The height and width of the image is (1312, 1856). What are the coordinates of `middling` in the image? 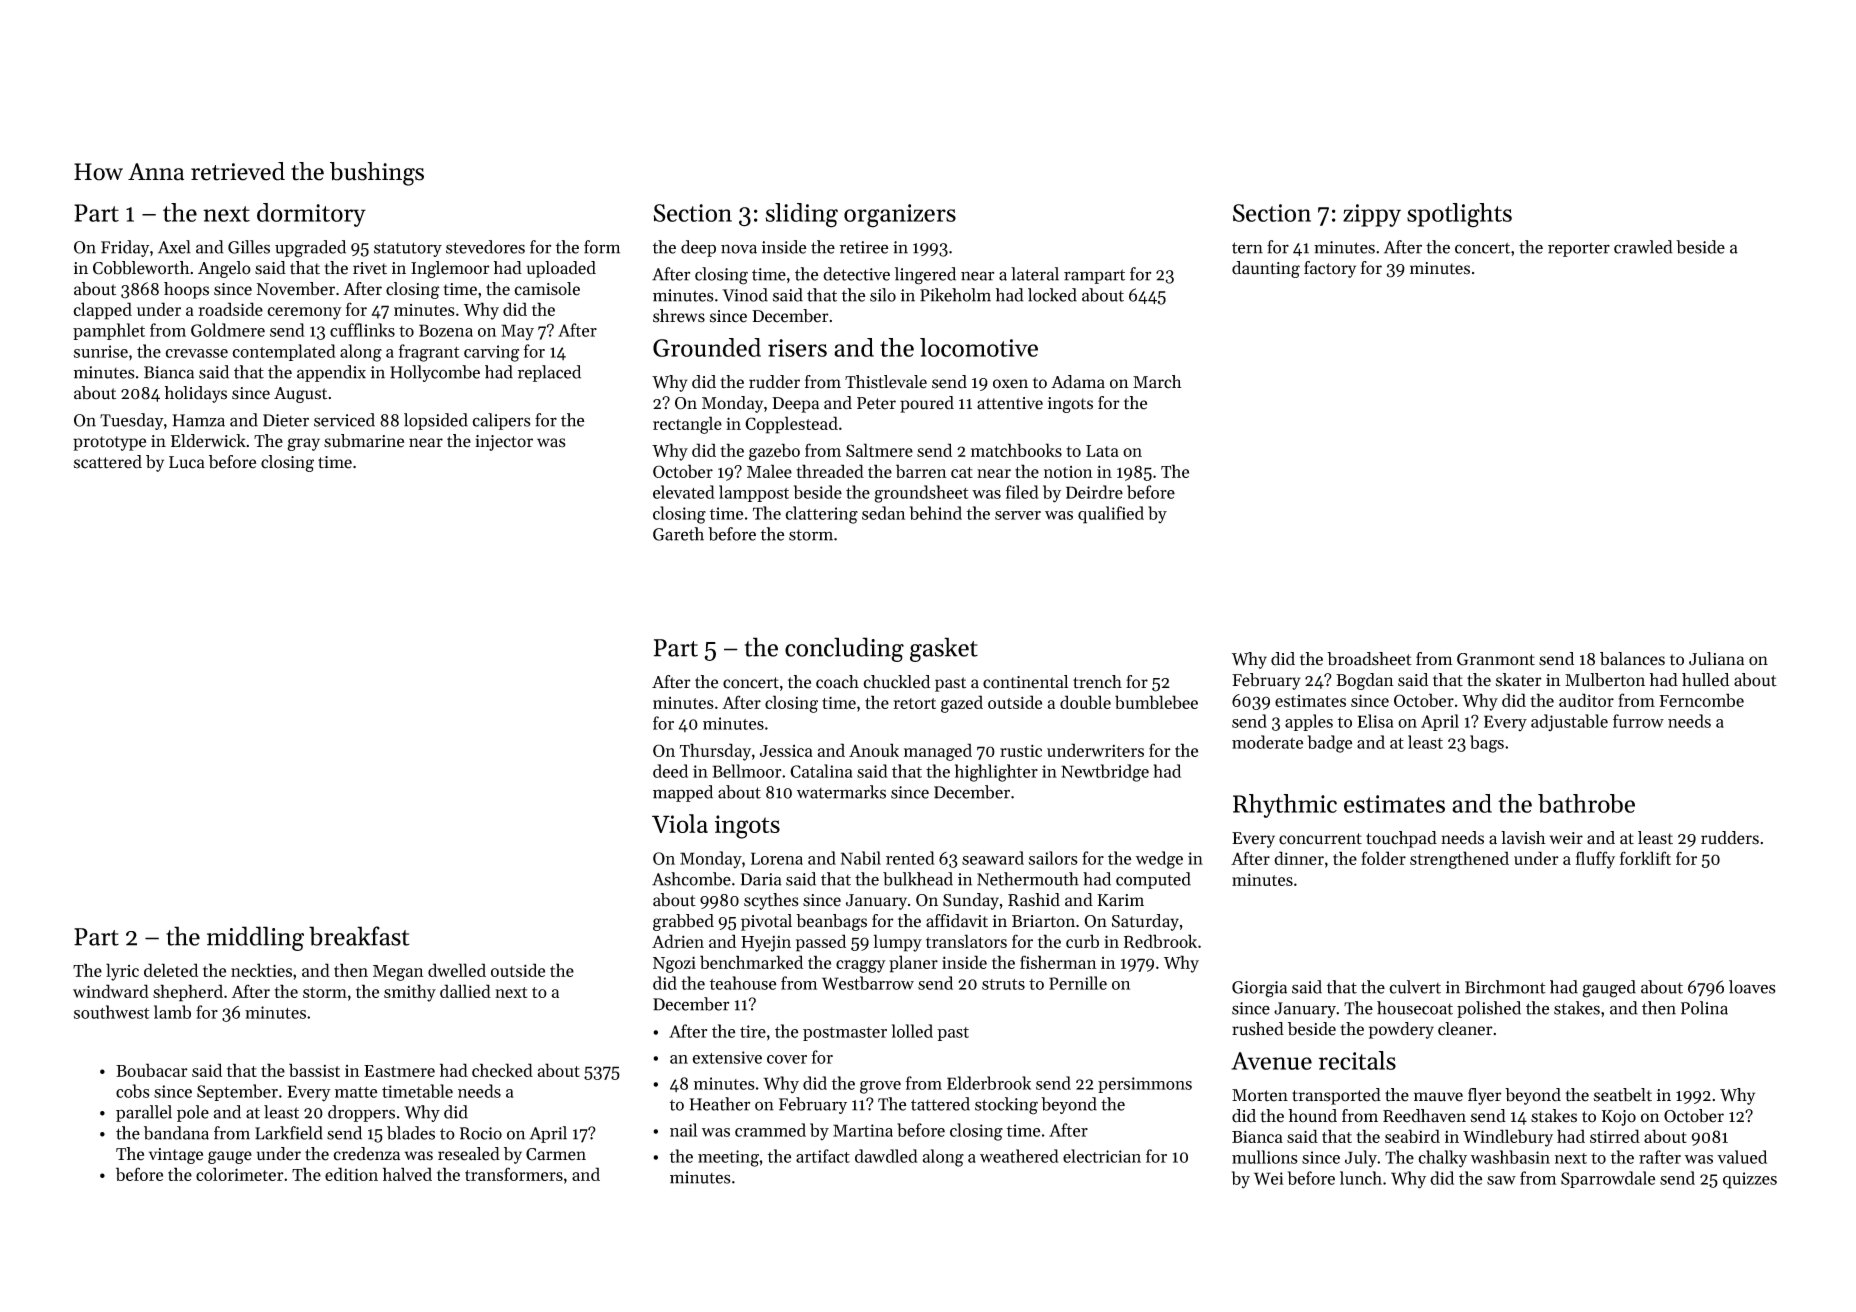 It's located at (255, 938).
